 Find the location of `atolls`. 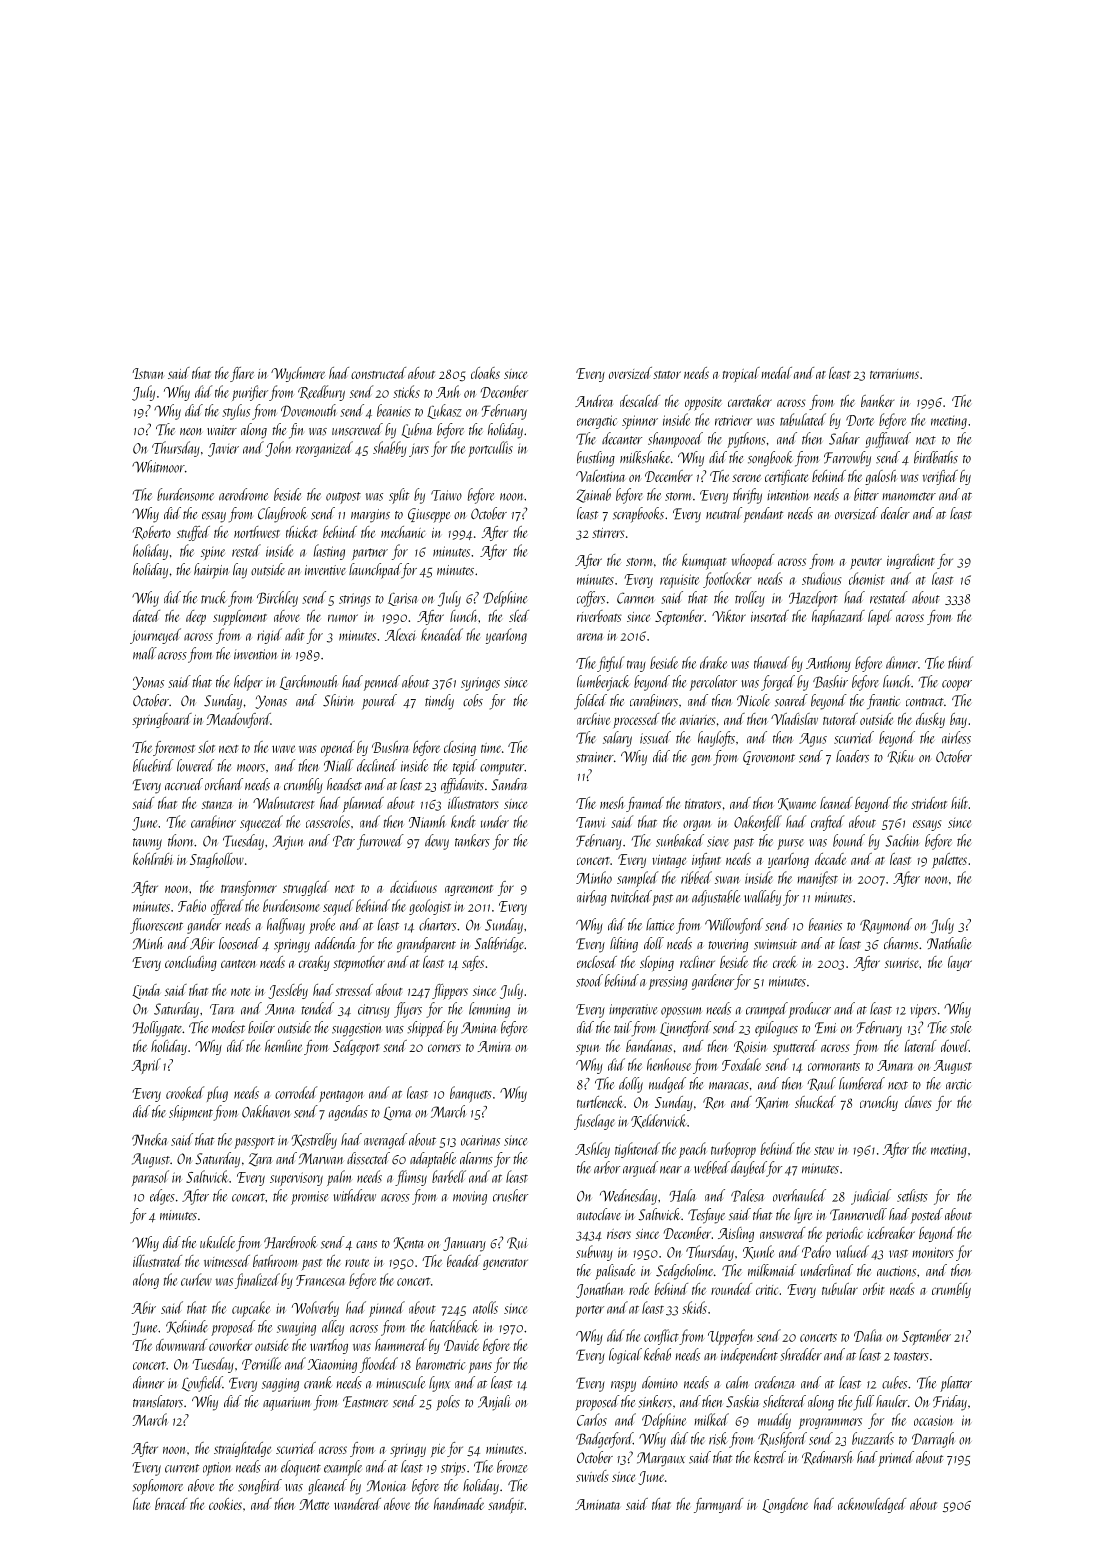

atolls is located at coordinates (485, 1307).
